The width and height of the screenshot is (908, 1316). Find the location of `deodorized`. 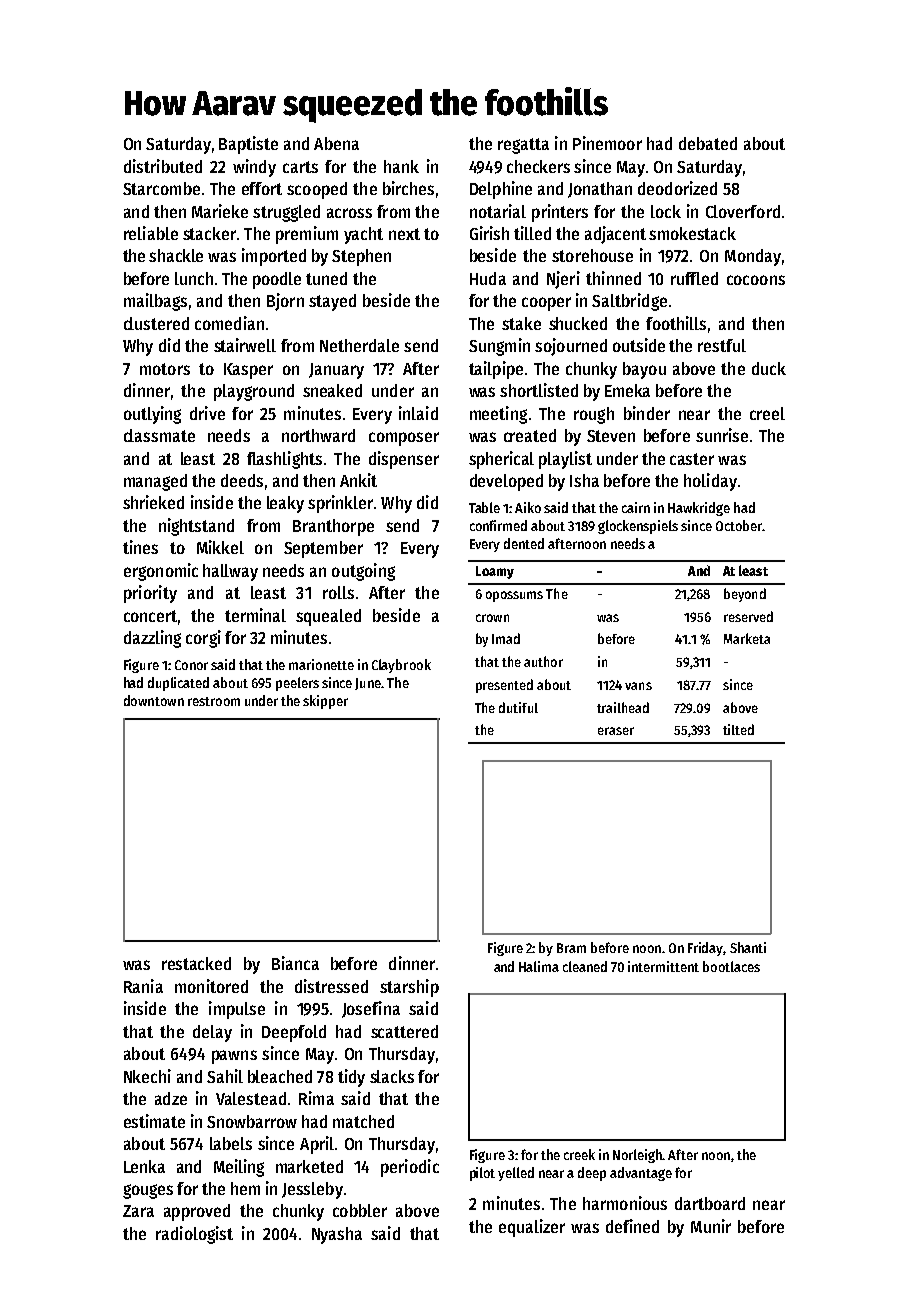

deodorized is located at coordinates (677, 188).
